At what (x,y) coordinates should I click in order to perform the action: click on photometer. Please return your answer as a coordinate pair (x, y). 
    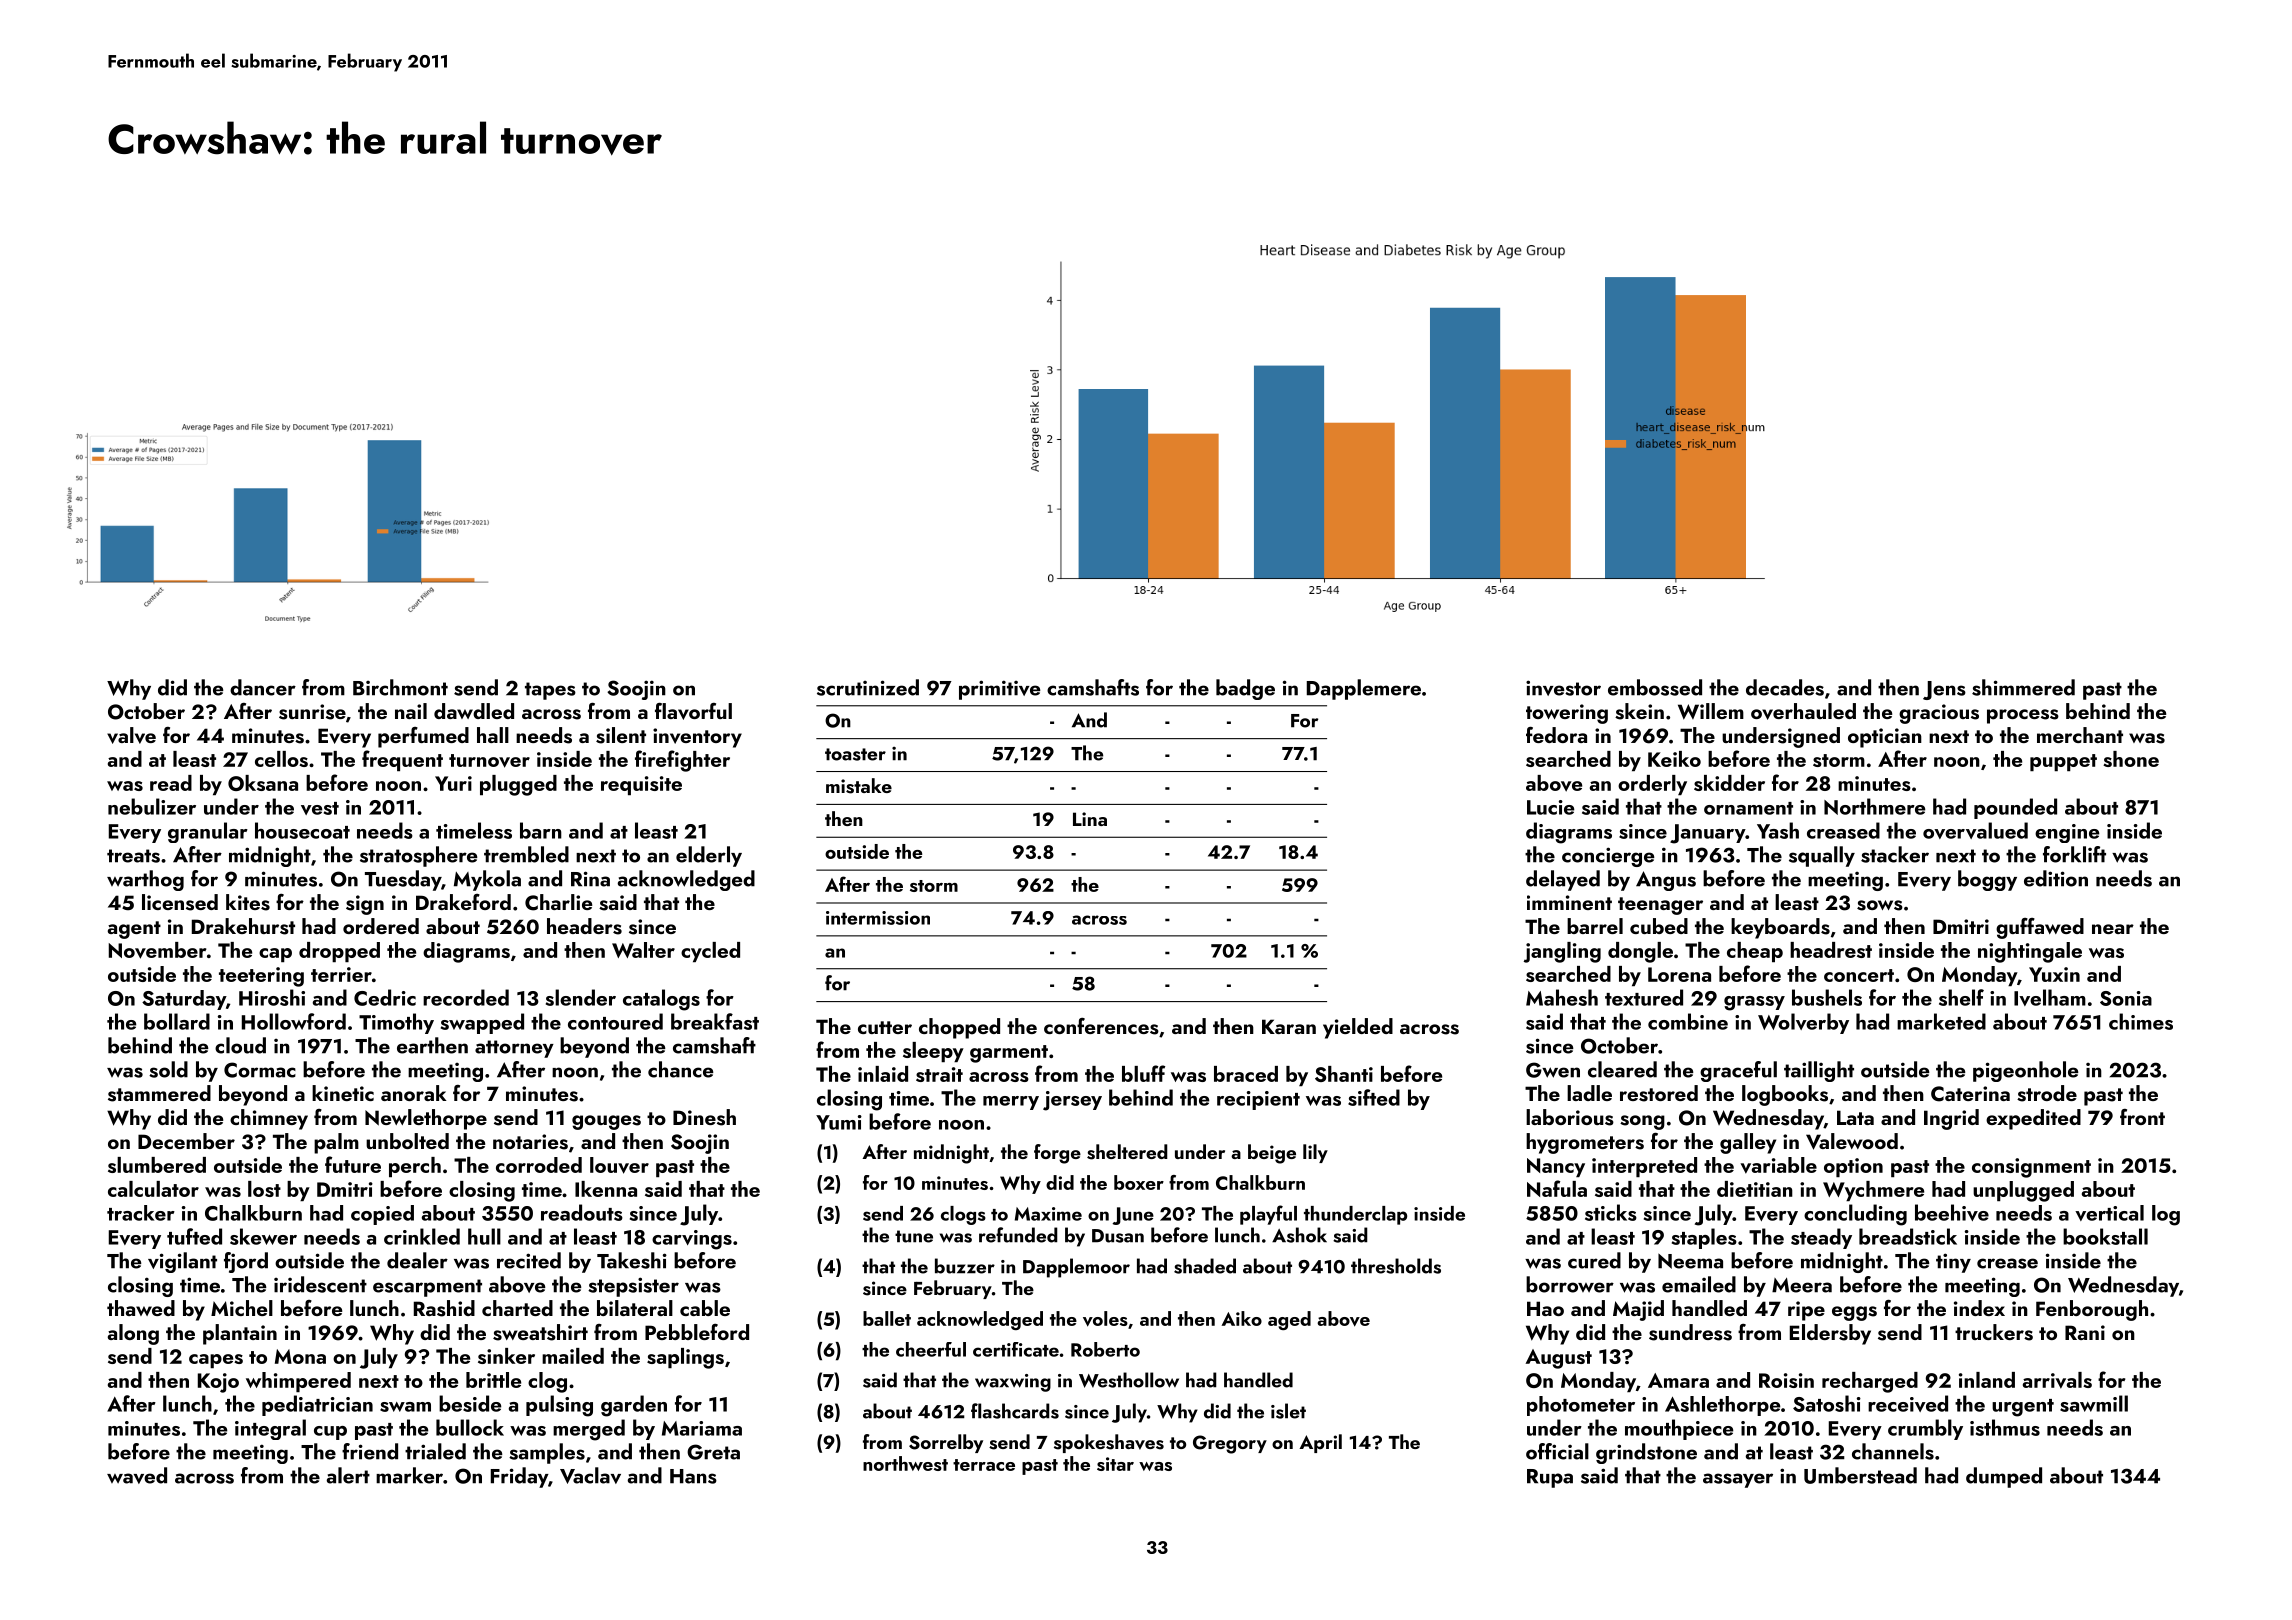
    Looking at the image, I should click on (1581, 1406).
